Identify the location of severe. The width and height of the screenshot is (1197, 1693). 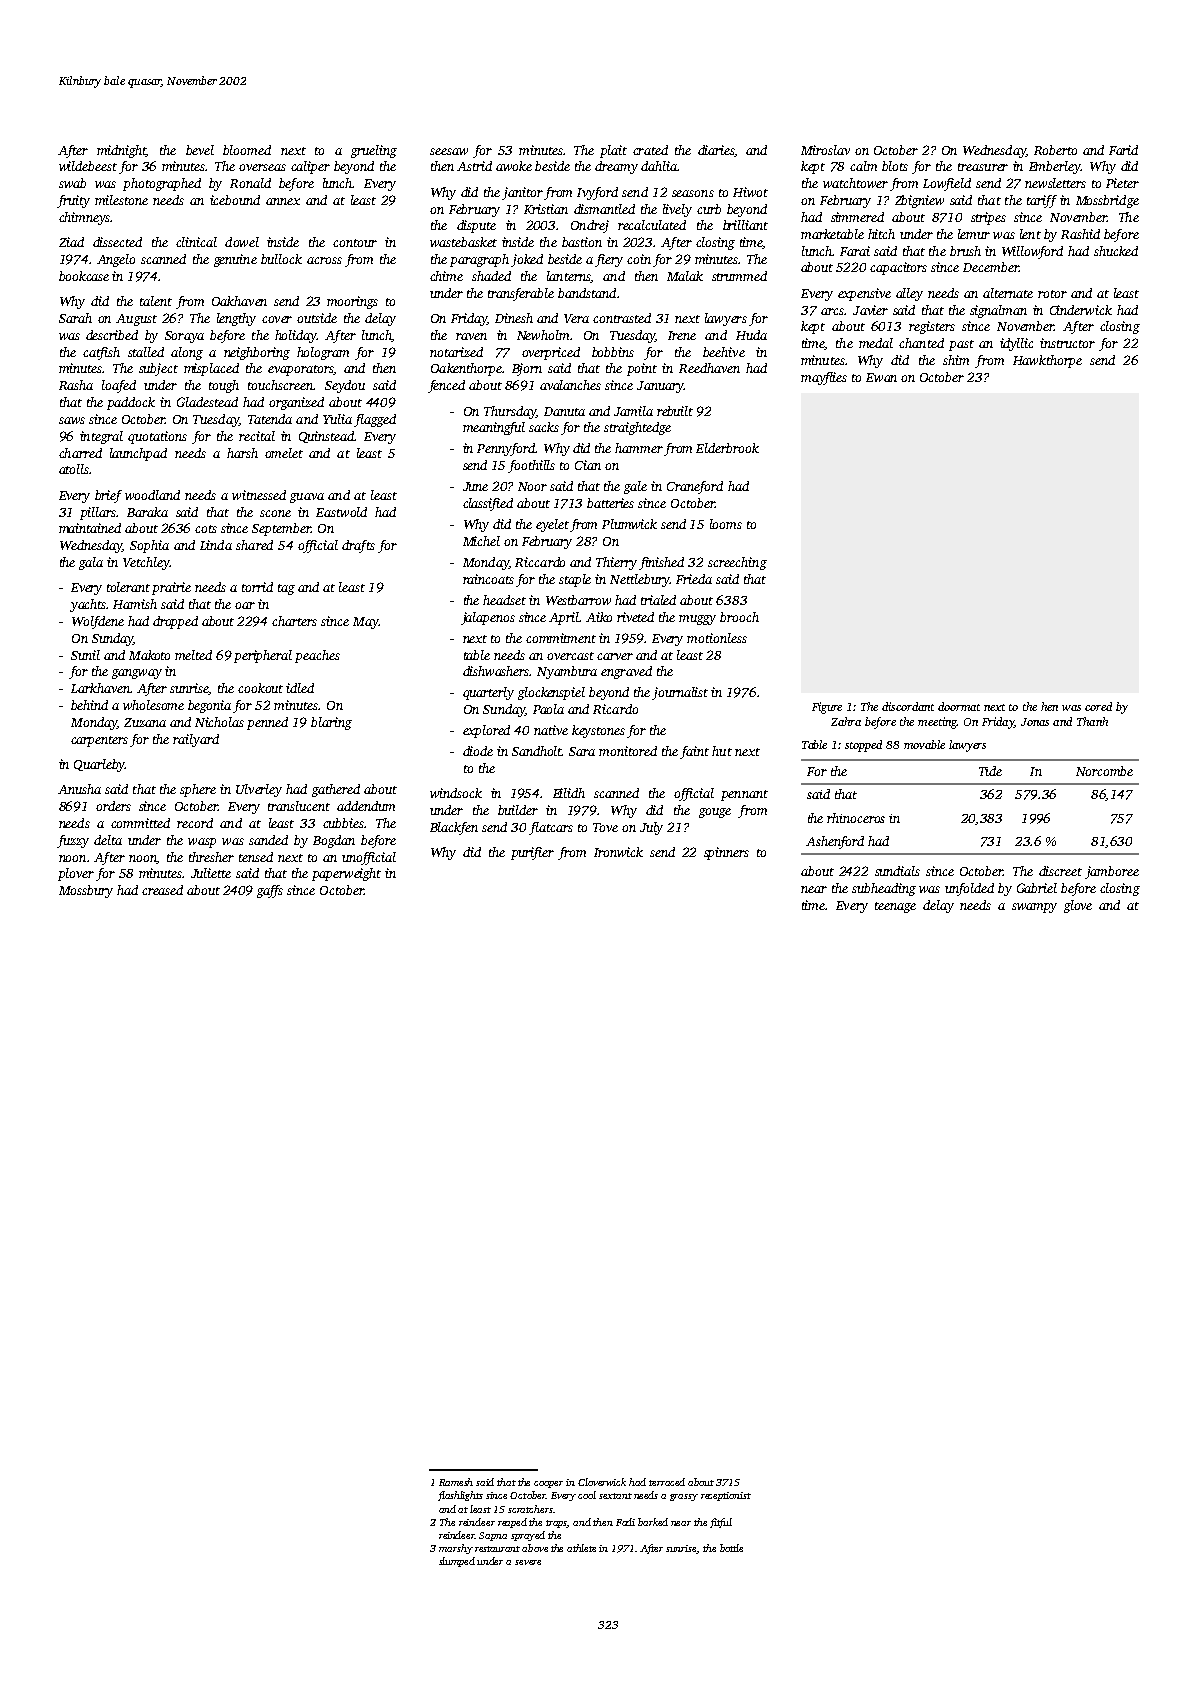
(528, 1562).
